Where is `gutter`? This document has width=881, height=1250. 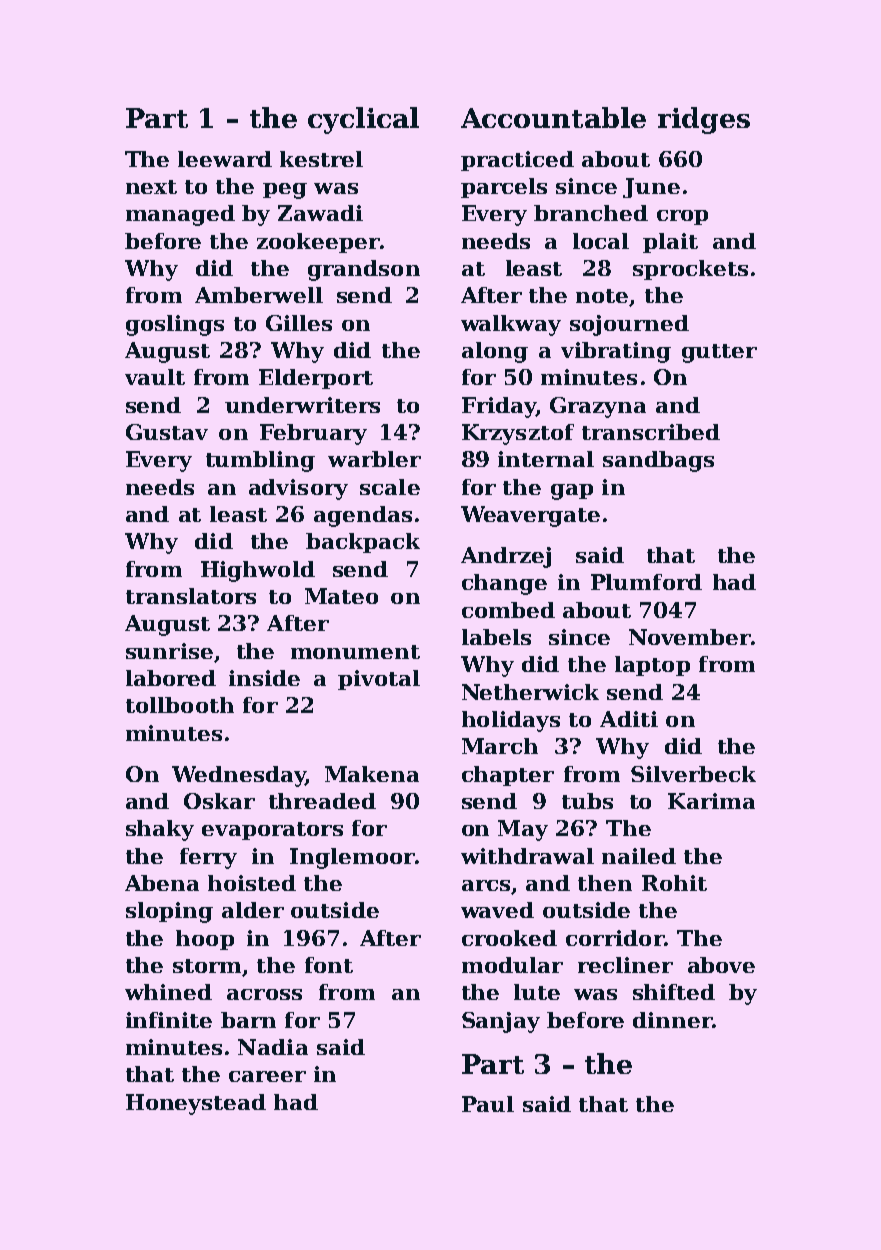 gutter is located at coordinates (719, 353).
